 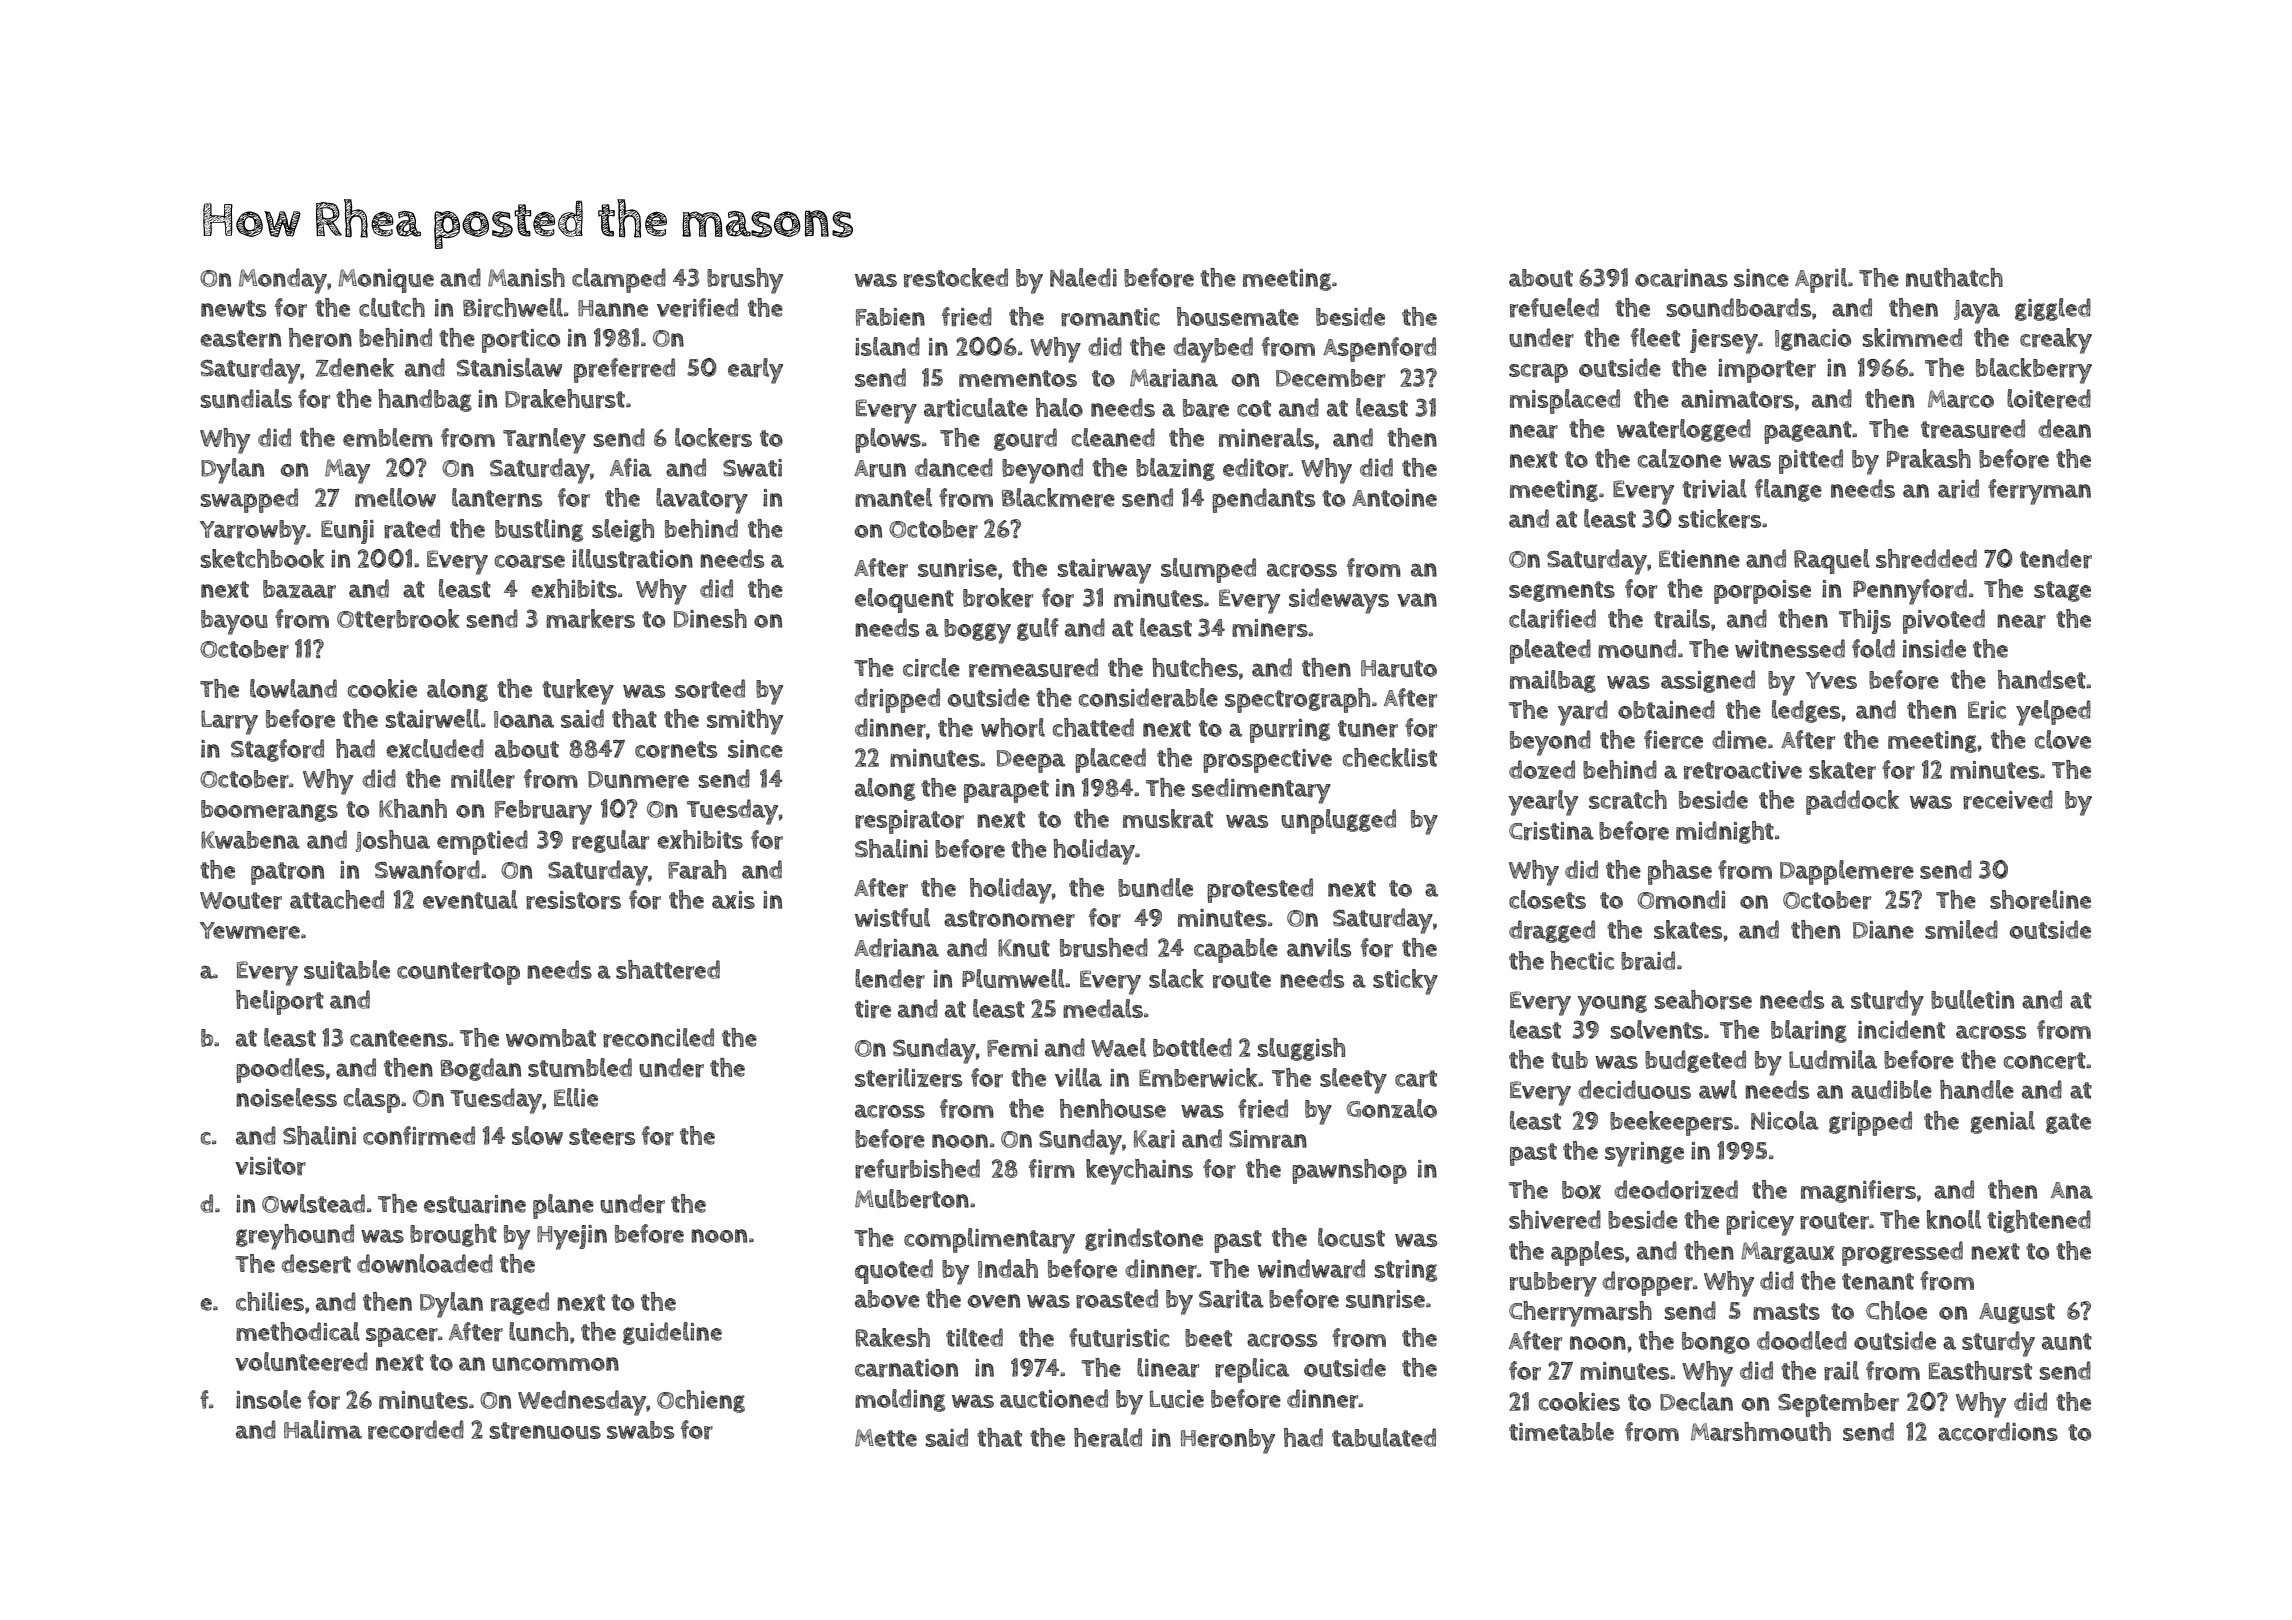 What do you see at coordinates (956, 278) in the screenshot?
I see `restocked` at bounding box center [956, 278].
